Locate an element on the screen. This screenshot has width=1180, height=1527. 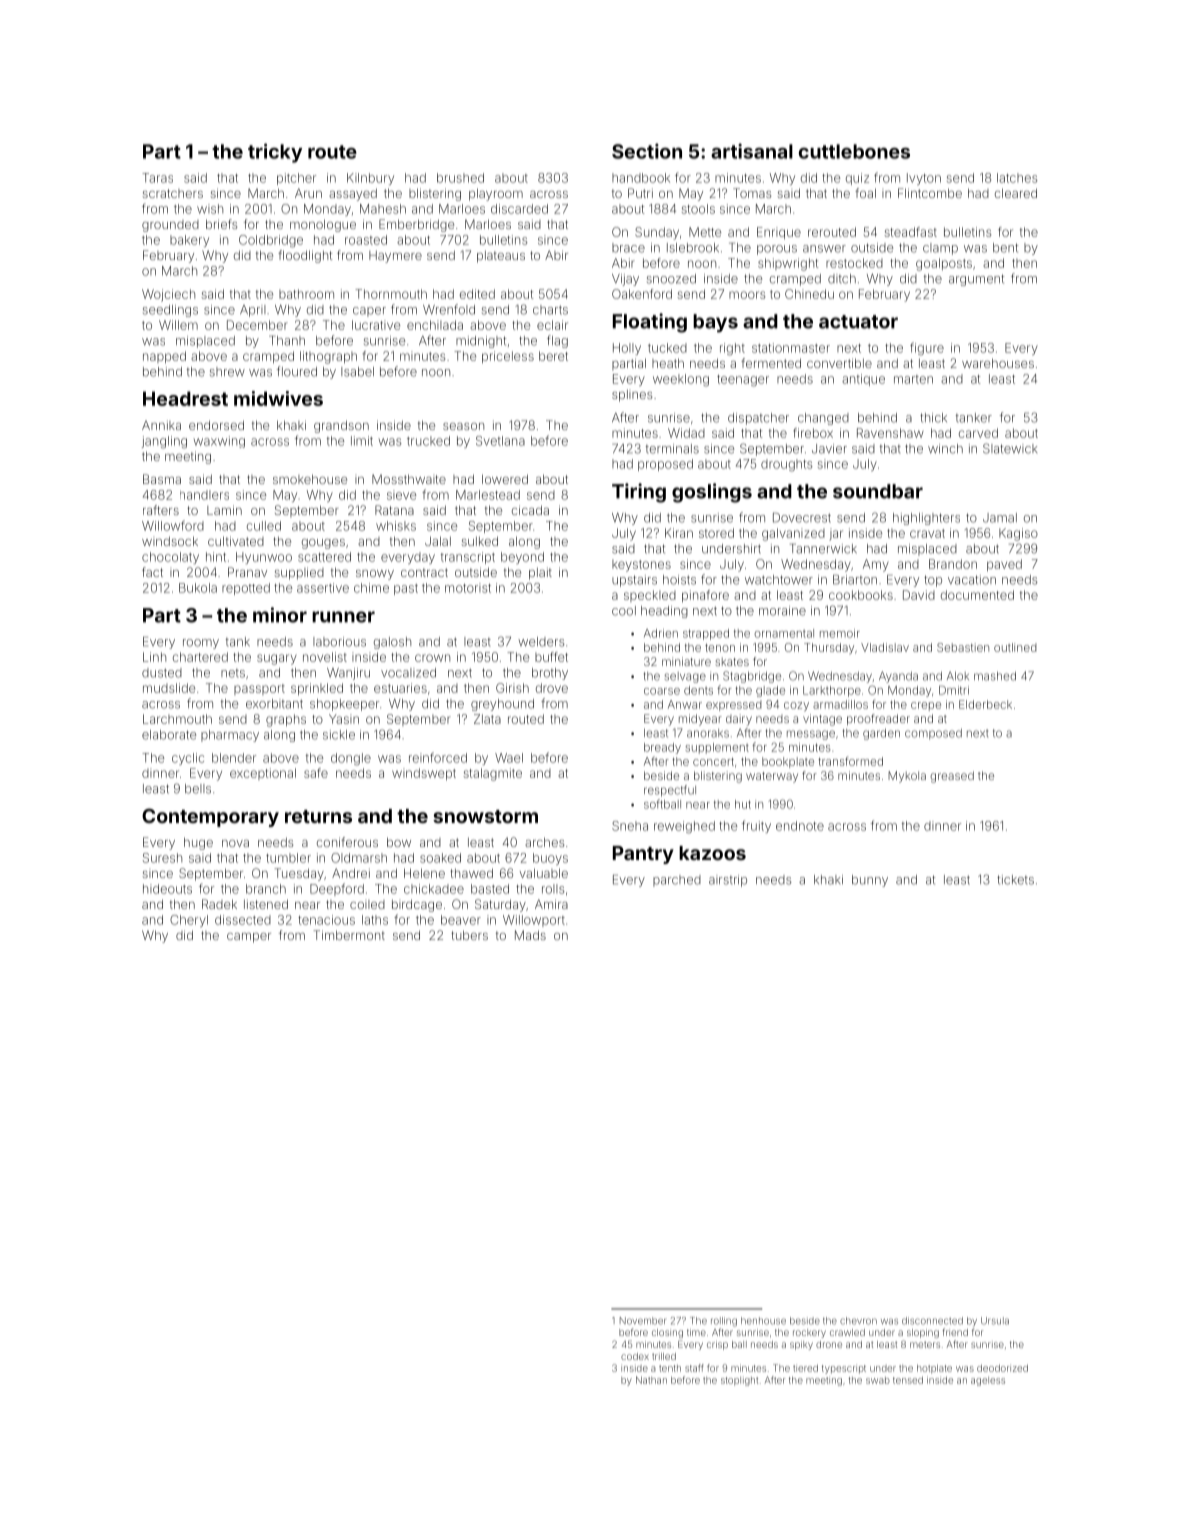
tricky is located at coordinates (275, 153).
